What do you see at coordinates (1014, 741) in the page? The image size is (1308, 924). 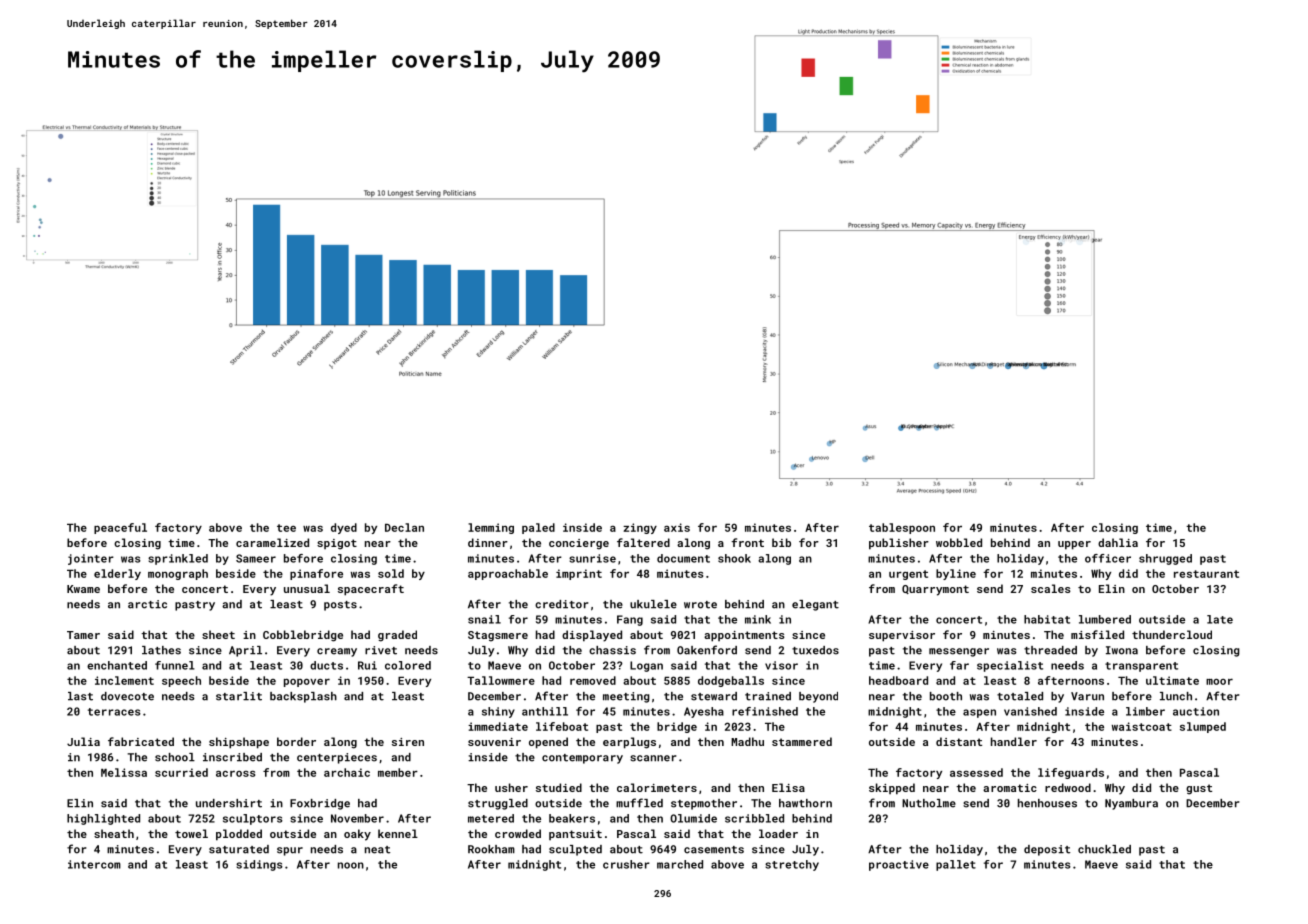 I see `handler` at bounding box center [1014, 741].
